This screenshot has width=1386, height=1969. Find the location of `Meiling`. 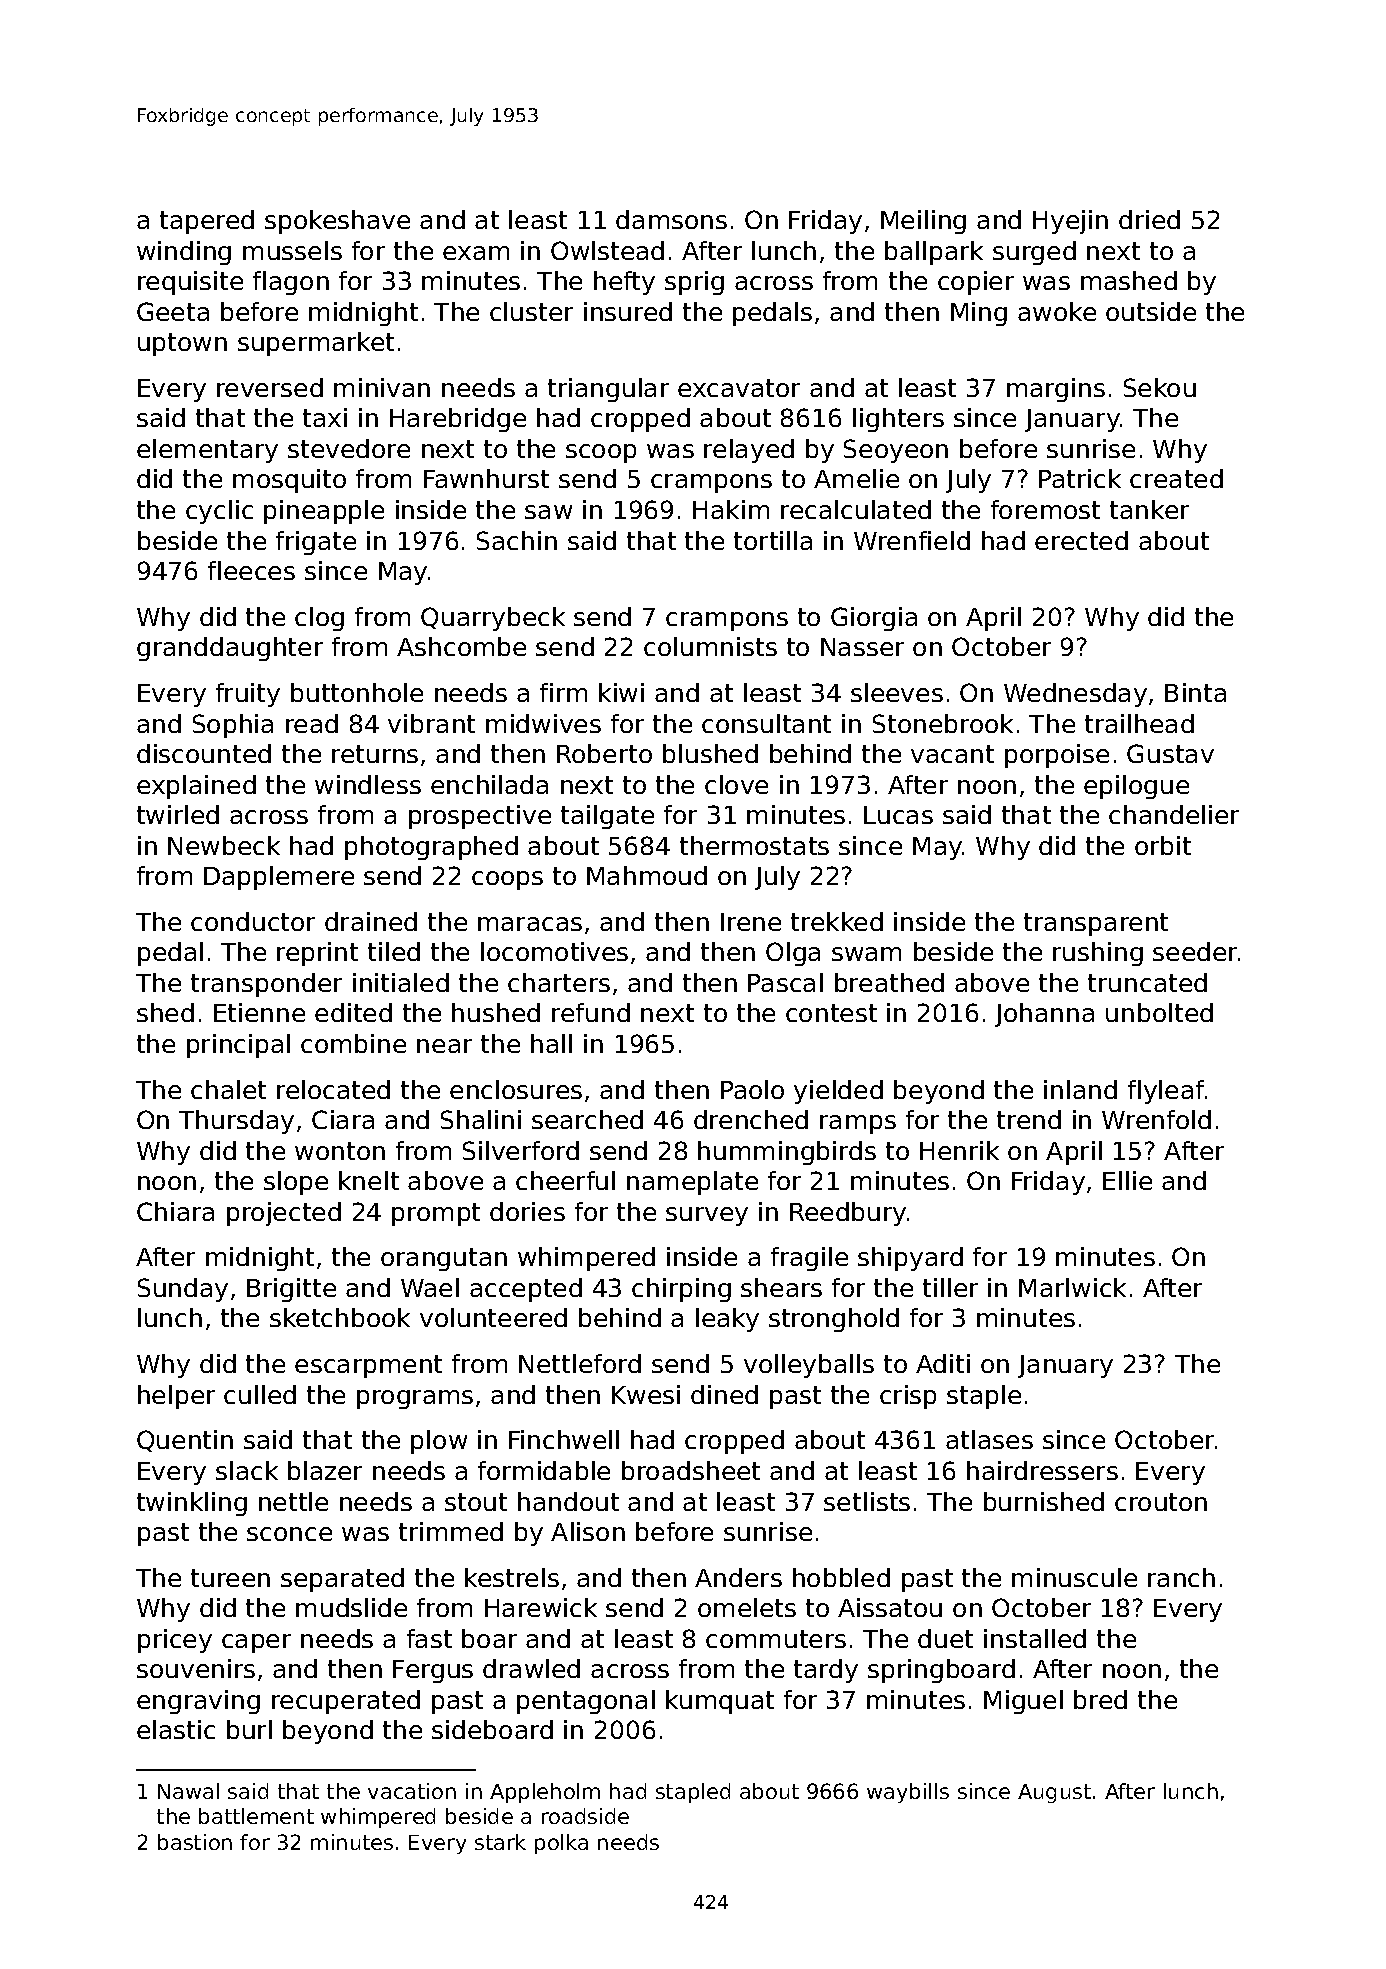

Meiling is located at coordinates (923, 222).
